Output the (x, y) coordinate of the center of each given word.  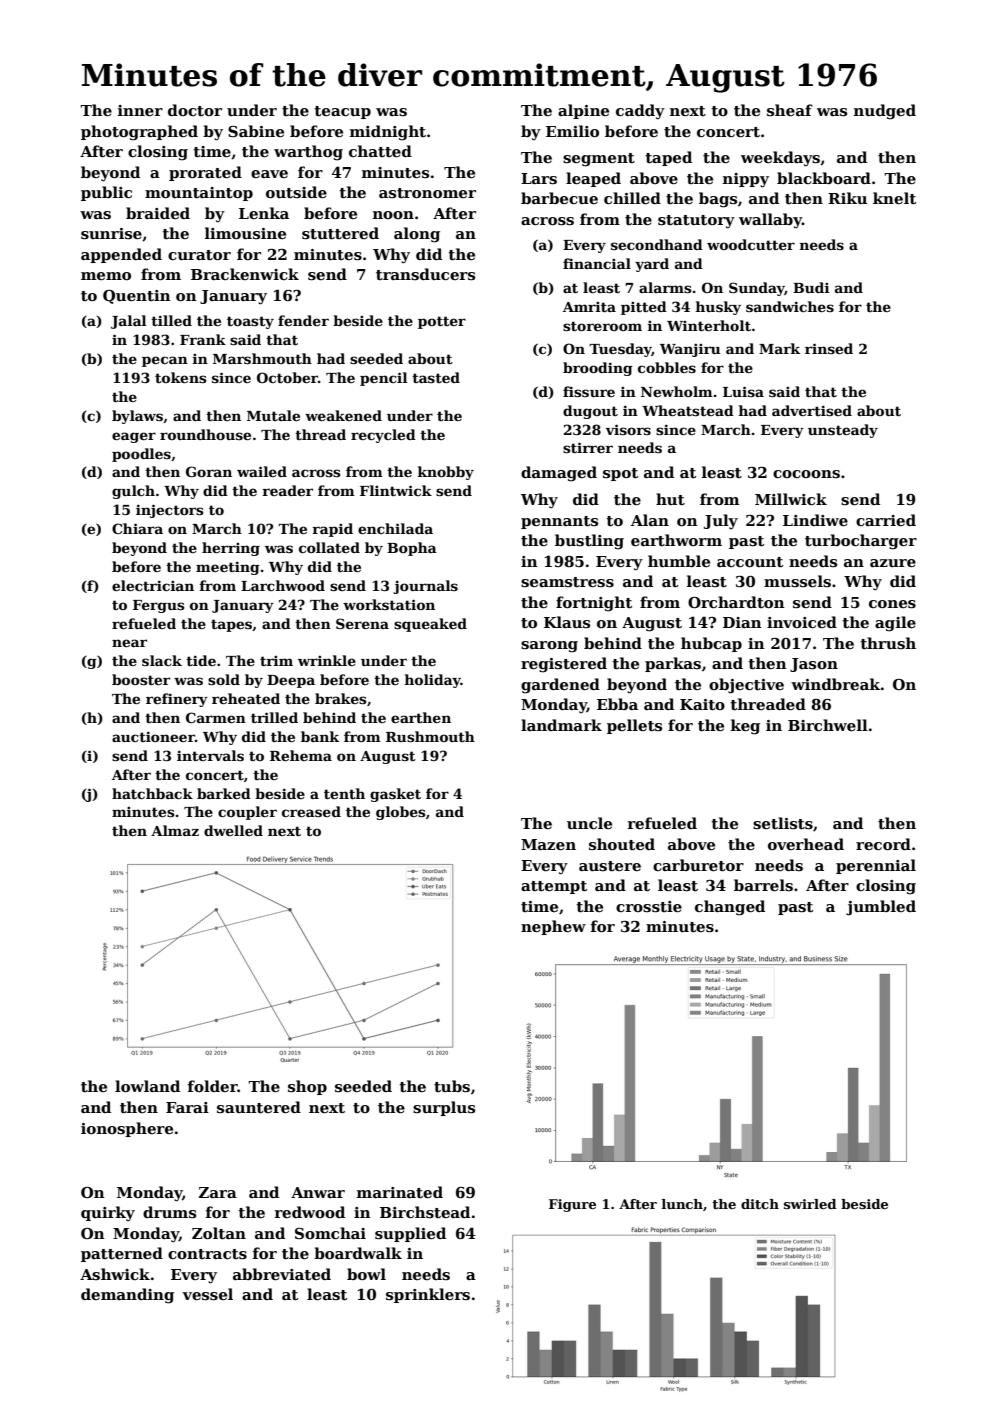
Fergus (158, 606)
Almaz (175, 830)
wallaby (770, 221)
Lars (539, 178)
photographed (139, 133)
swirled (810, 1204)
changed (730, 908)
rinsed (829, 348)
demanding (127, 1296)
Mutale (273, 415)
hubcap (711, 644)
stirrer (588, 447)
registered (564, 665)
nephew (553, 927)
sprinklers (428, 1295)
